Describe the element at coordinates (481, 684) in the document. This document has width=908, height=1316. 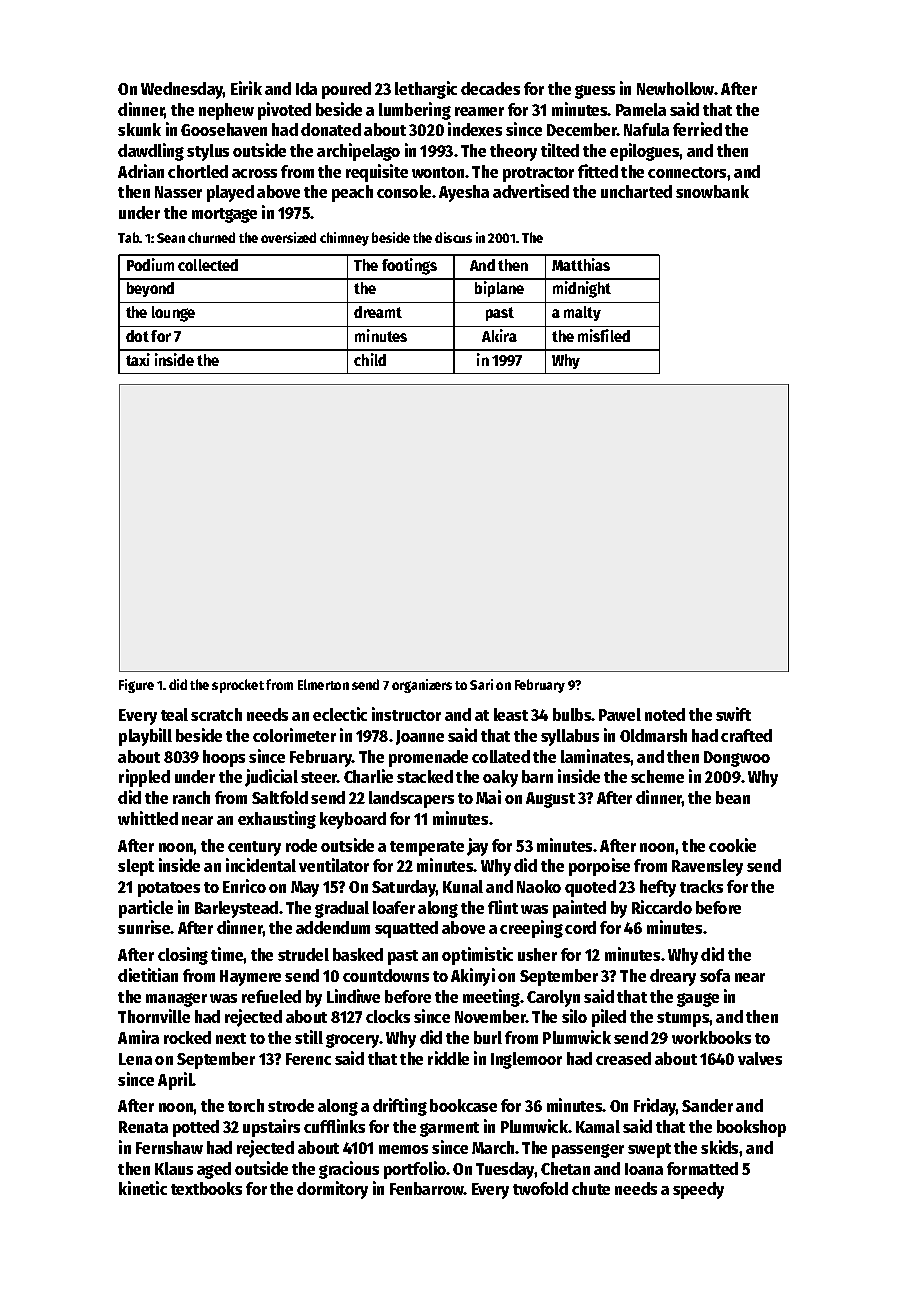
I see `Sari` at that location.
